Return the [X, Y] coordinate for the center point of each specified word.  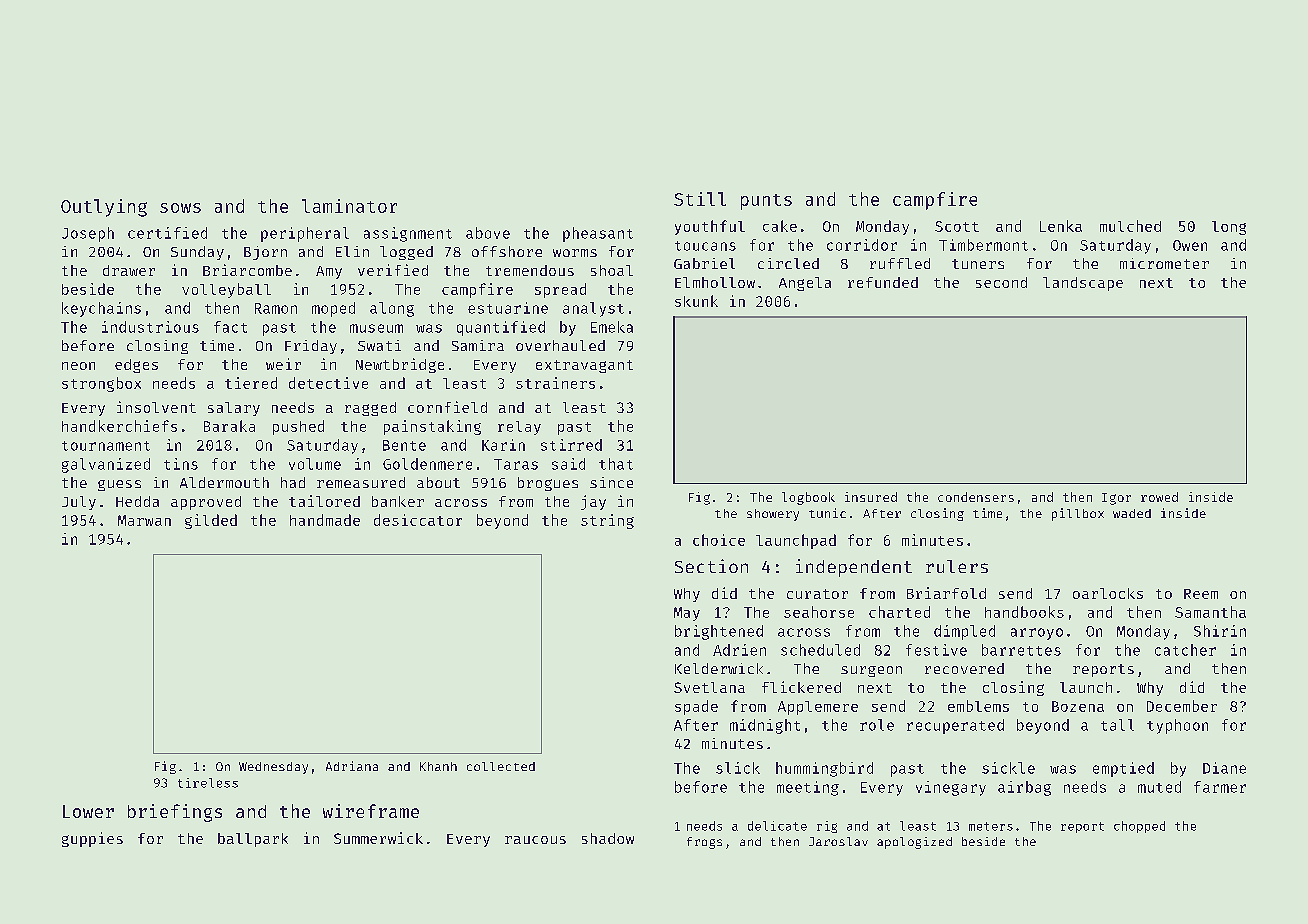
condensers [976, 497]
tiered [251, 383]
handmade [325, 520]
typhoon [1177, 726]
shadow [608, 838]
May [687, 614]
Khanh [438, 766]
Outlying [104, 208]
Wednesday [273, 768]
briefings [175, 813]
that [616, 464]
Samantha [1210, 612]
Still [700, 199]
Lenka [1061, 226]
